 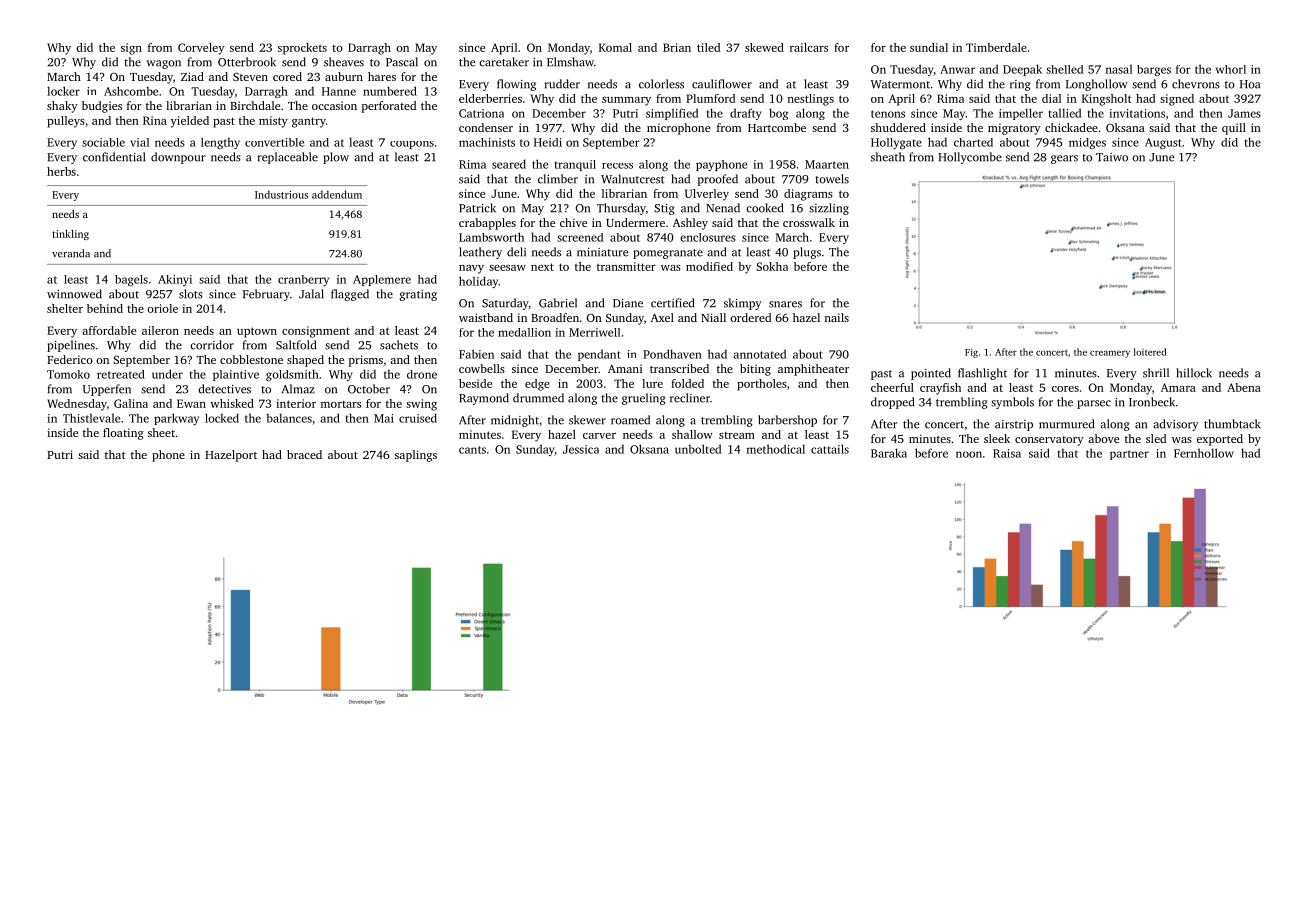 What do you see at coordinates (161, 432) in the screenshot?
I see `sheet` at bounding box center [161, 432].
